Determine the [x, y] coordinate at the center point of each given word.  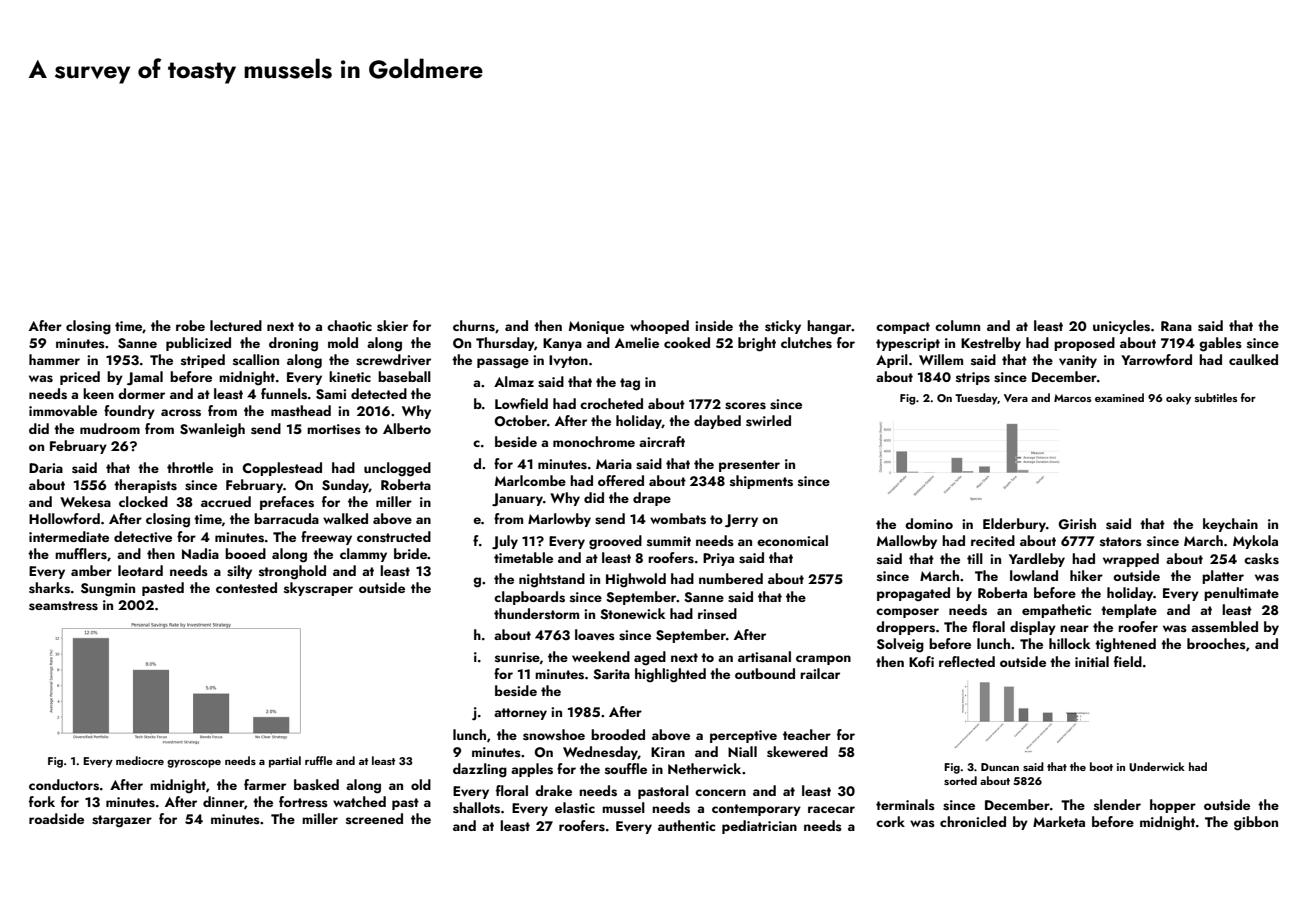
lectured [236, 325]
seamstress [63, 606]
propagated [913, 594]
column [957, 325]
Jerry [741, 521]
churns [474, 326]
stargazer [122, 821]
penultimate [1241, 594]
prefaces [287, 503]
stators [1121, 541]
